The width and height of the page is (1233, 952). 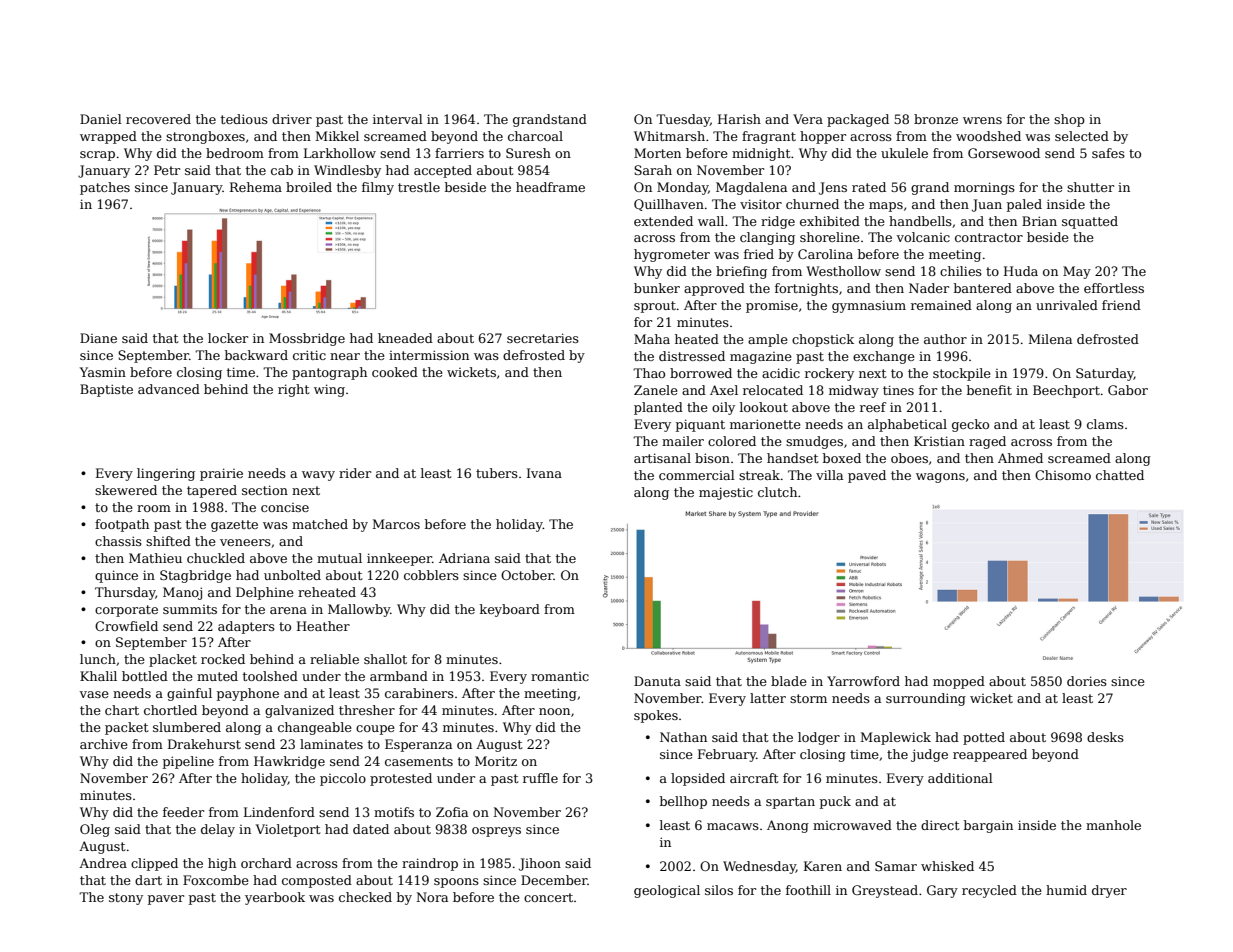 What do you see at coordinates (726, 493) in the page?
I see `majestic` at bounding box center [726, 493].
